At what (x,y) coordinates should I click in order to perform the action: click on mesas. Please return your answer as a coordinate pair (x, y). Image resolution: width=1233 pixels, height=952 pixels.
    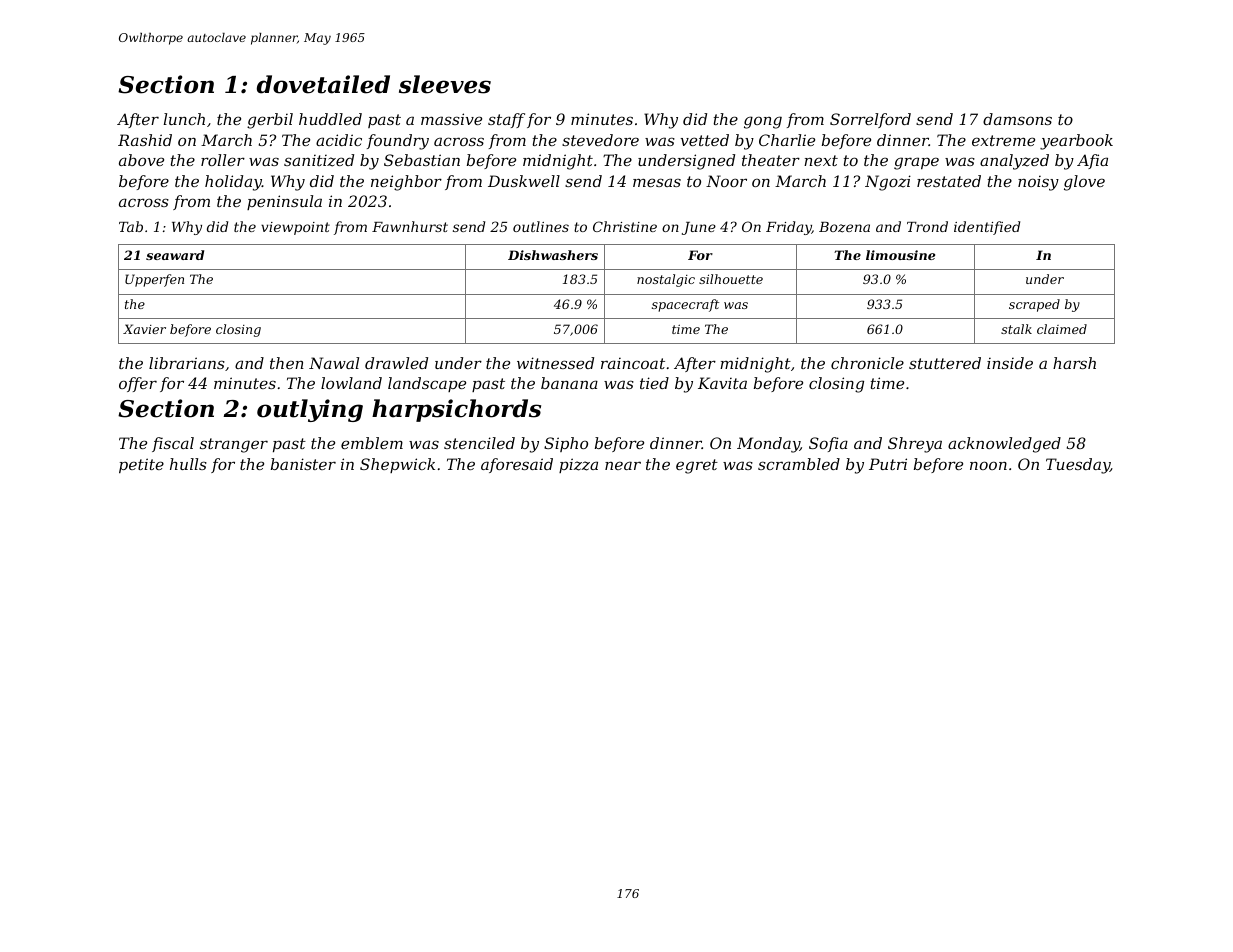
    Looking at the image, I should click on (657, 182).
